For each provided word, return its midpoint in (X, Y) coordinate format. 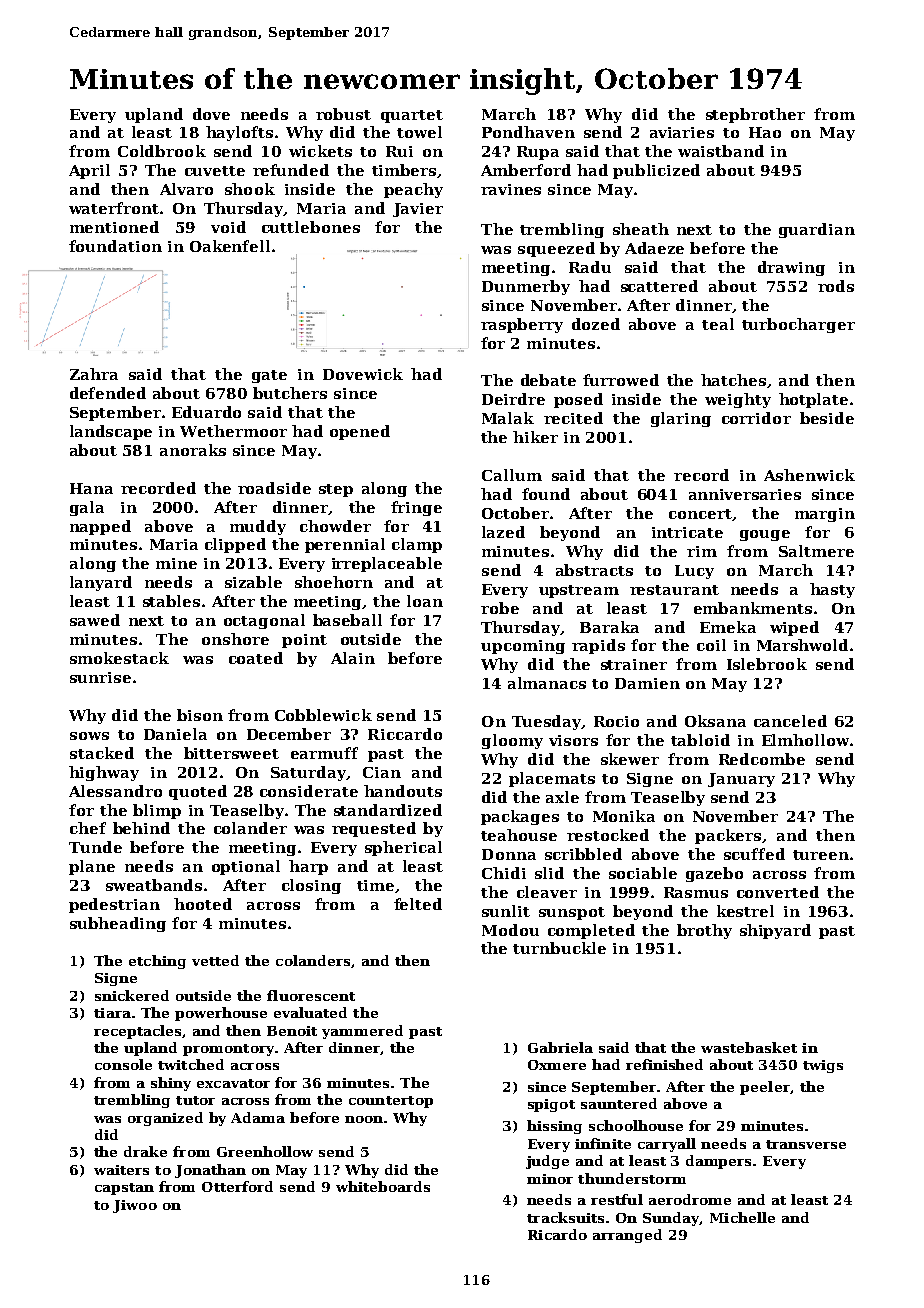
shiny (171, 1084)
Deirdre (513, 399)
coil (711, 645)
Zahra (94, 374)
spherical (403, 848)
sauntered (619, 1103)
